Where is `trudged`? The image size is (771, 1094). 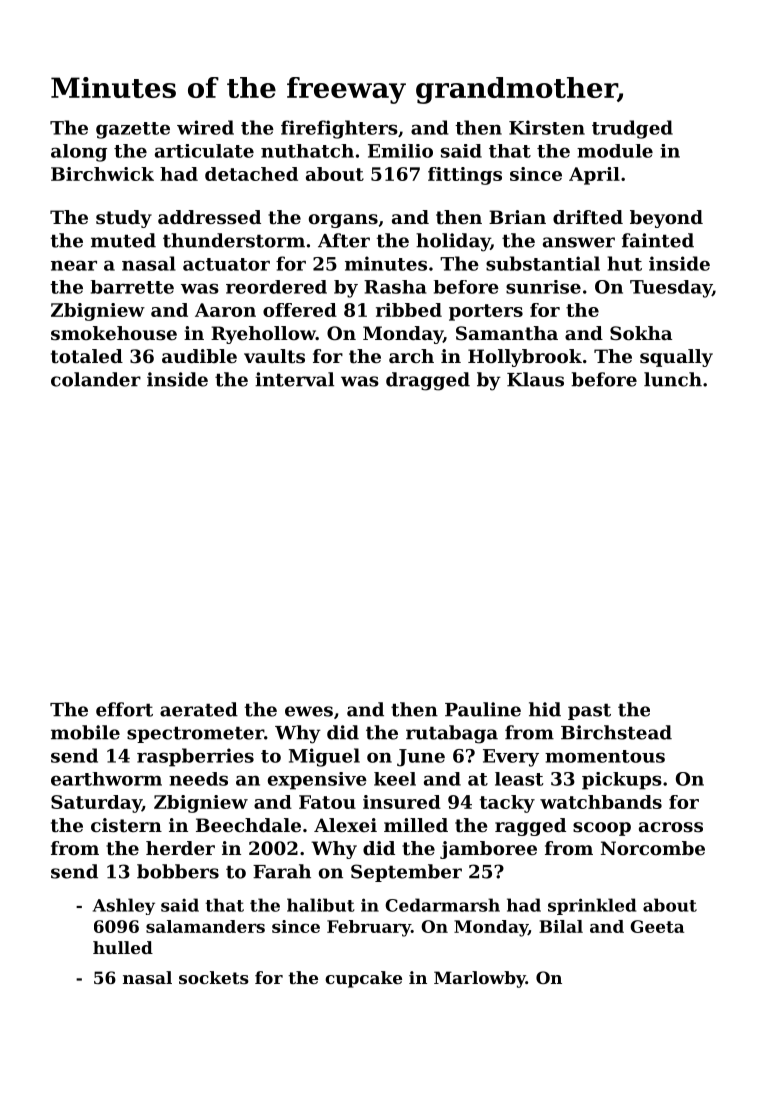
trudged is located at coordinates (632, 129).
